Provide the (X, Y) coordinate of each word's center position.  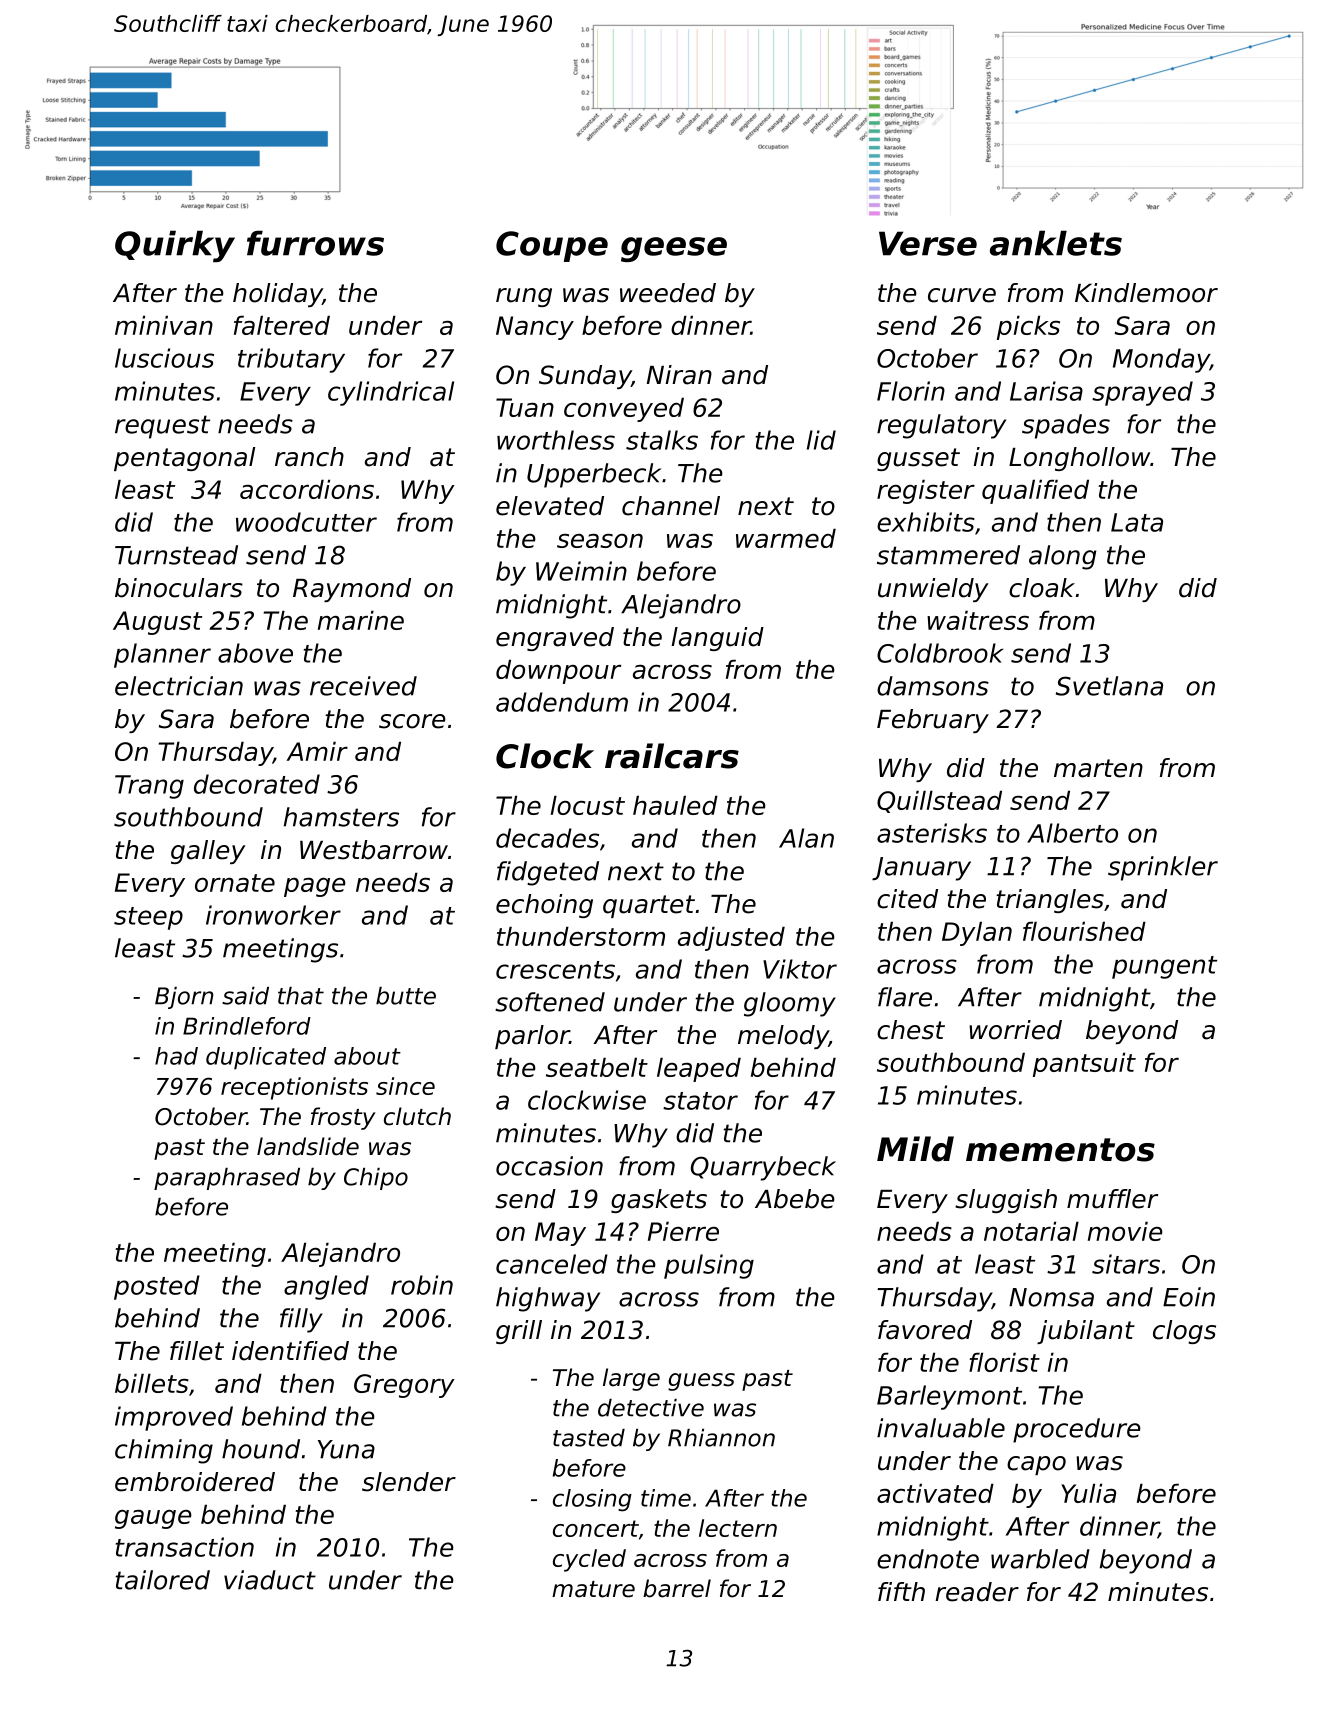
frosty (343, 1118)
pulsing (709, 1266)
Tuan (525, 407)
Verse (928, 243)
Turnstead (176, 555)
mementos (1060, 1150)
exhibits (926, 522)
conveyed (624, 409)
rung (524, 297)
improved (174, 1418)
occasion (549, 1166)
